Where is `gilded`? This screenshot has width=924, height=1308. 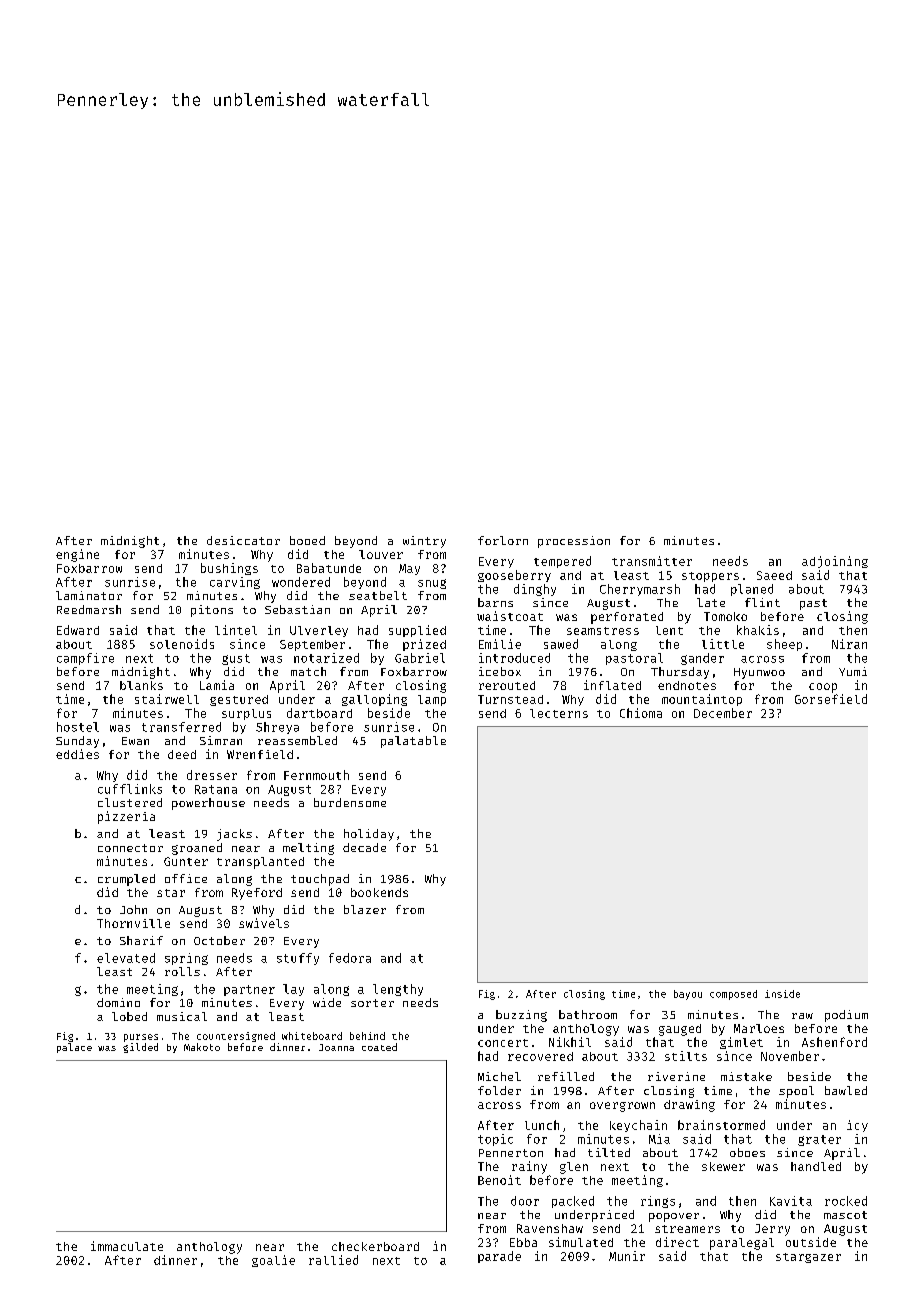 gilded is located at coordinates (140, 1048).
